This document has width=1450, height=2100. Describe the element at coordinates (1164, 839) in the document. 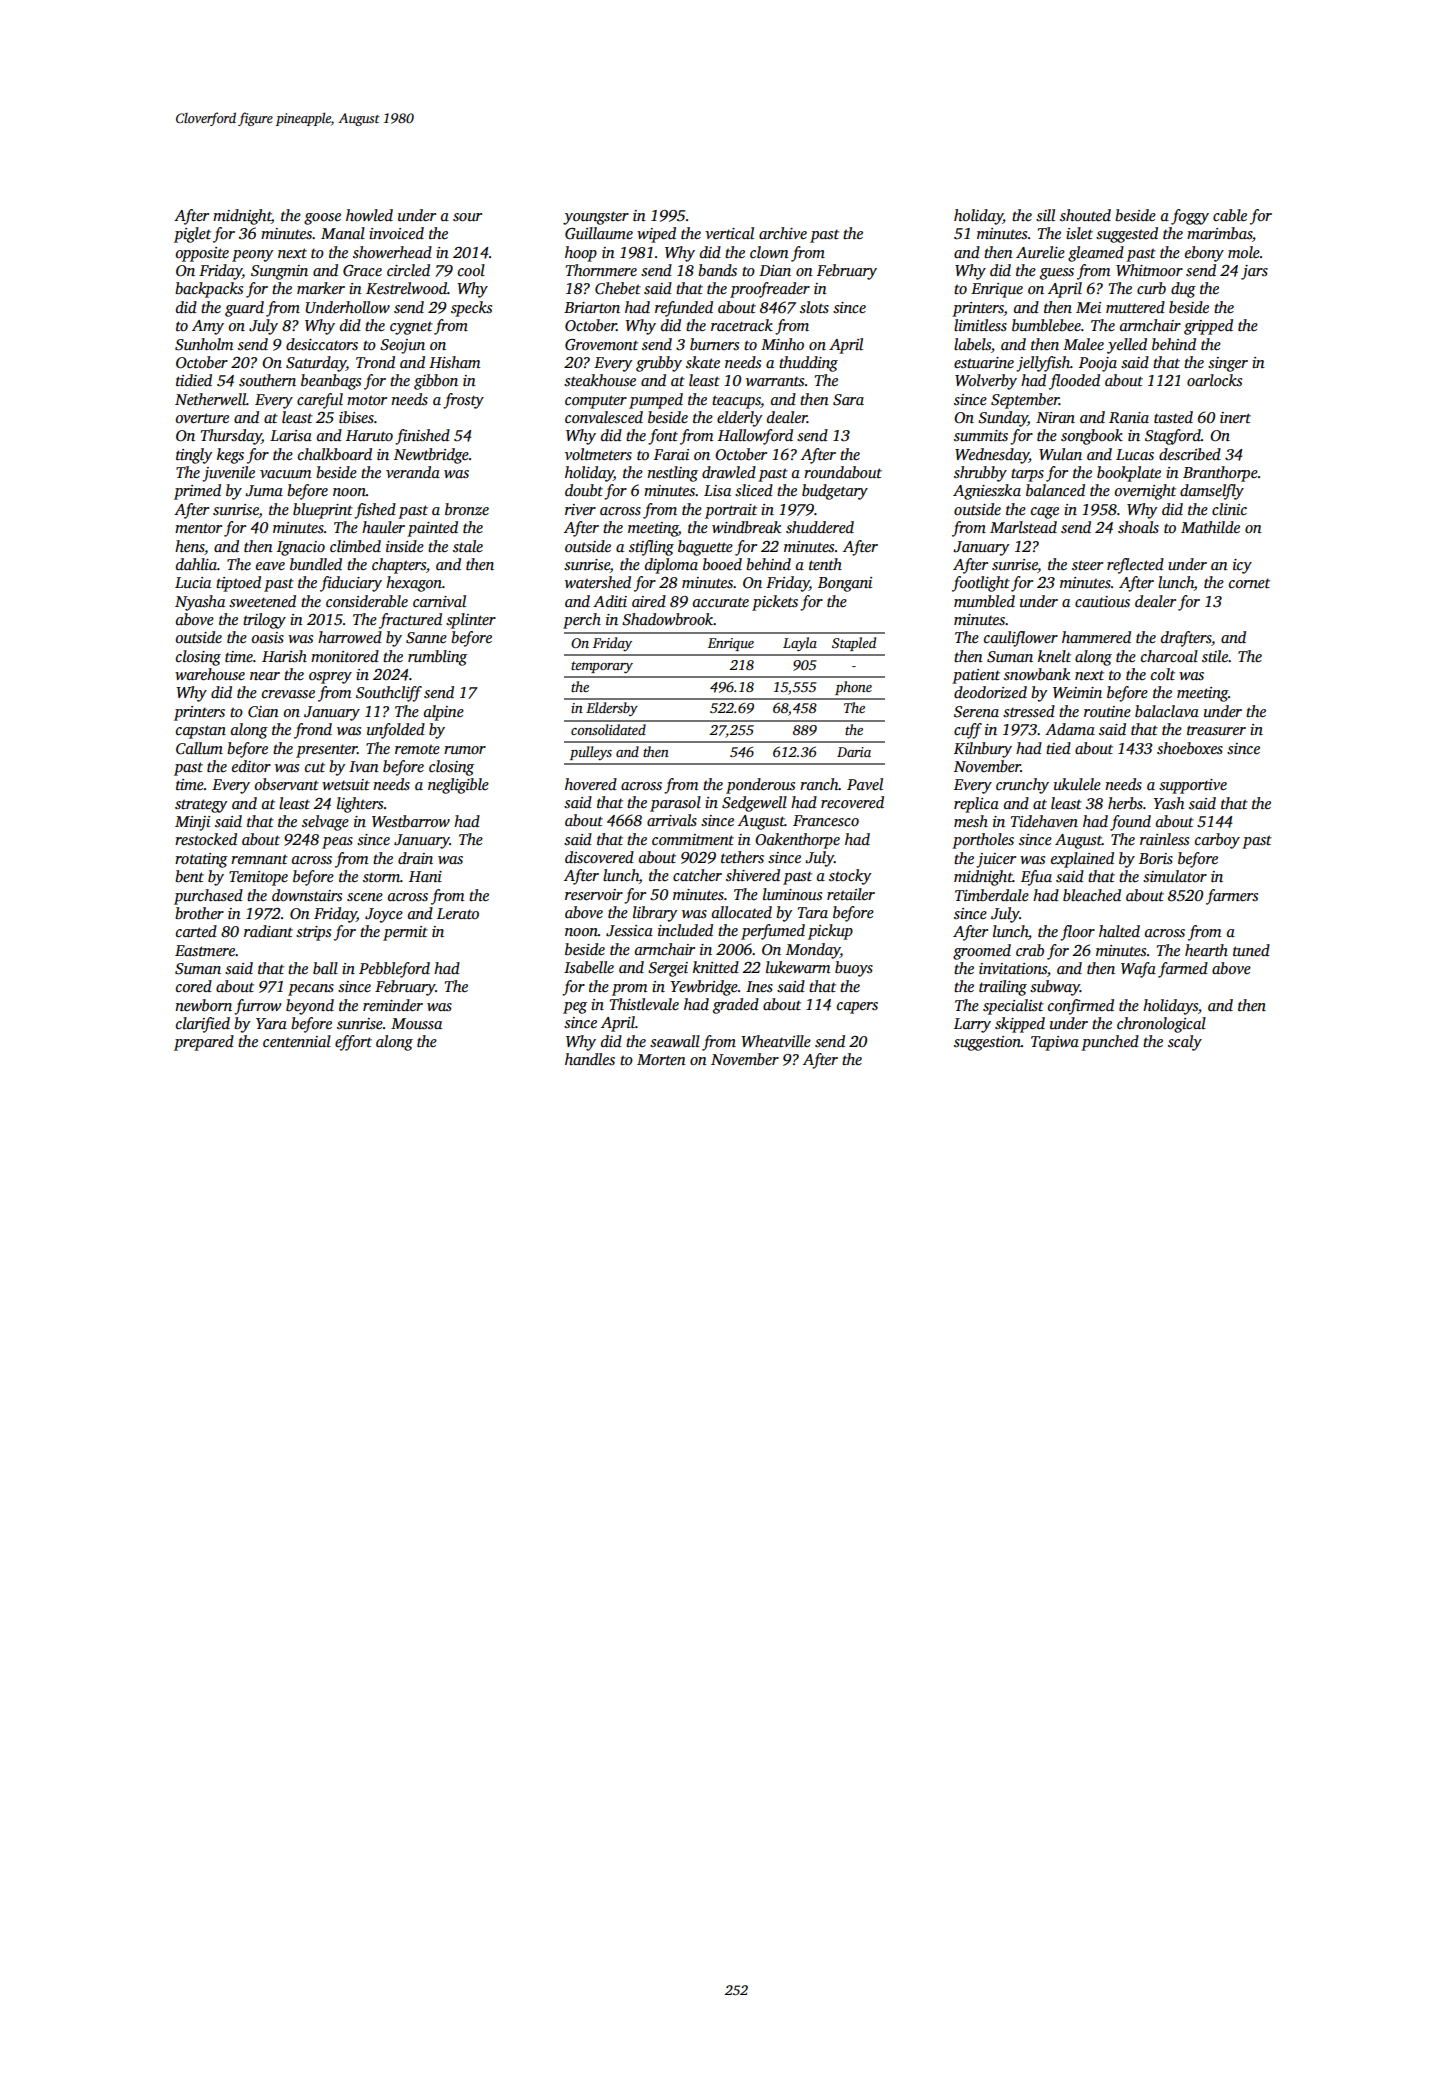

I see `rainless` at that location.
